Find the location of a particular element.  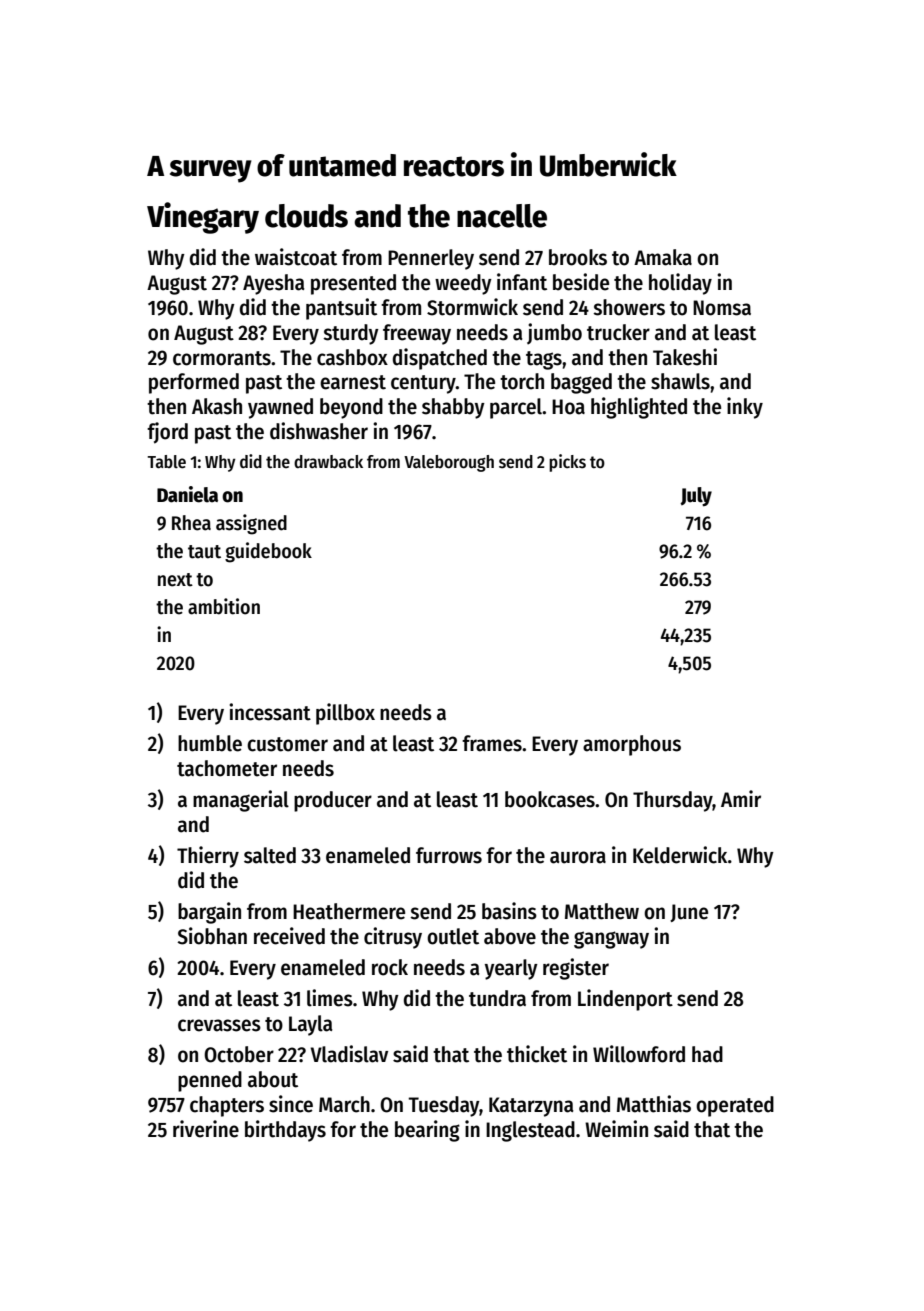

July is located at coordinates (696, 497).
